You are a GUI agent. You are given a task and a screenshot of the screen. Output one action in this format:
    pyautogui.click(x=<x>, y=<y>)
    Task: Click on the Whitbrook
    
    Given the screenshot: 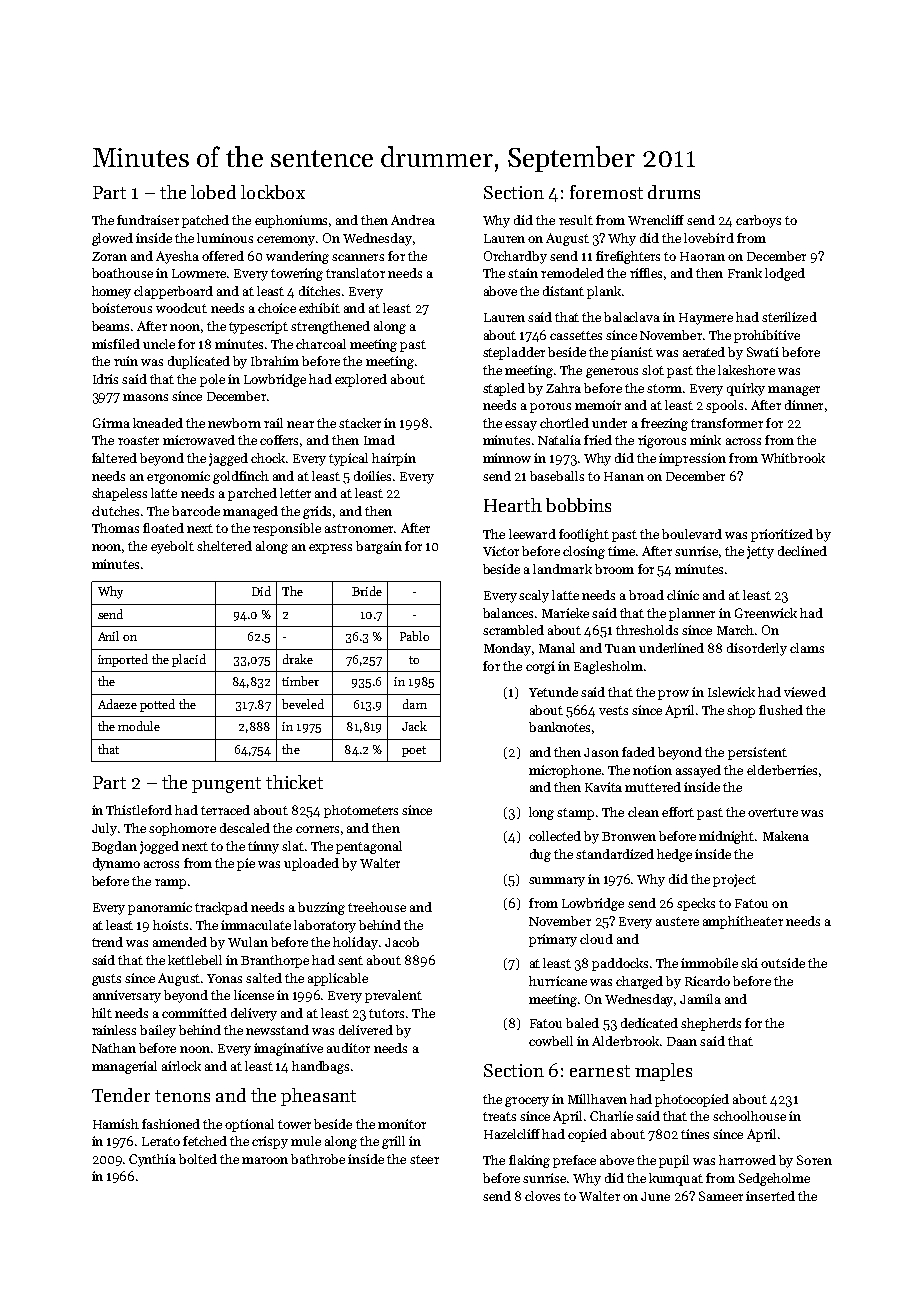 What is the action you would take?
    pyautogui.click(x=793, y=458)
